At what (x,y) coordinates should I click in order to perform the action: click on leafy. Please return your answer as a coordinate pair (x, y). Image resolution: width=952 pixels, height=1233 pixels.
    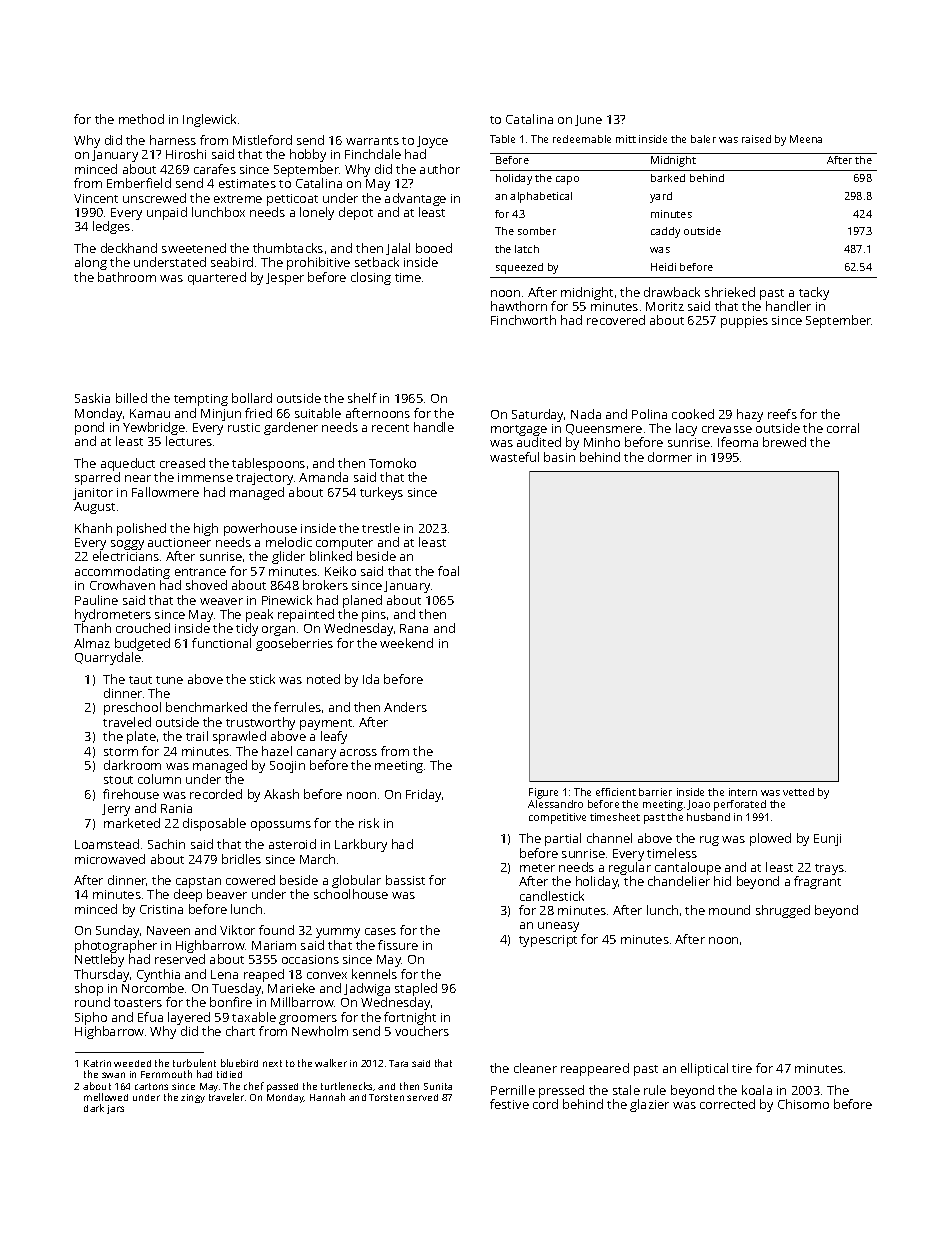
    Looking at the image, I should click on (334, 737).
